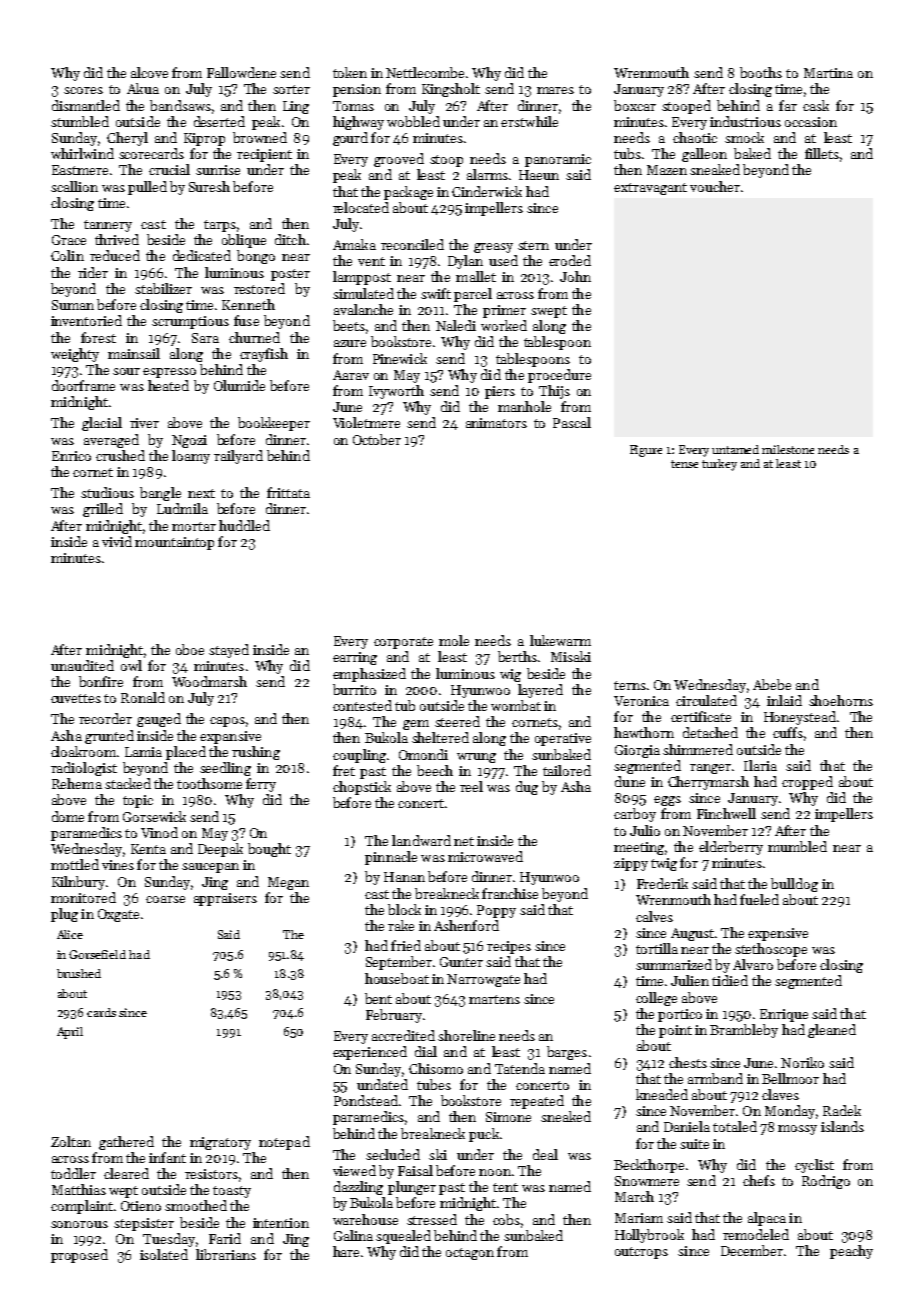  Describe the element at coordinates (828, 73) in the screenshot. I see `Martina` at that location.
